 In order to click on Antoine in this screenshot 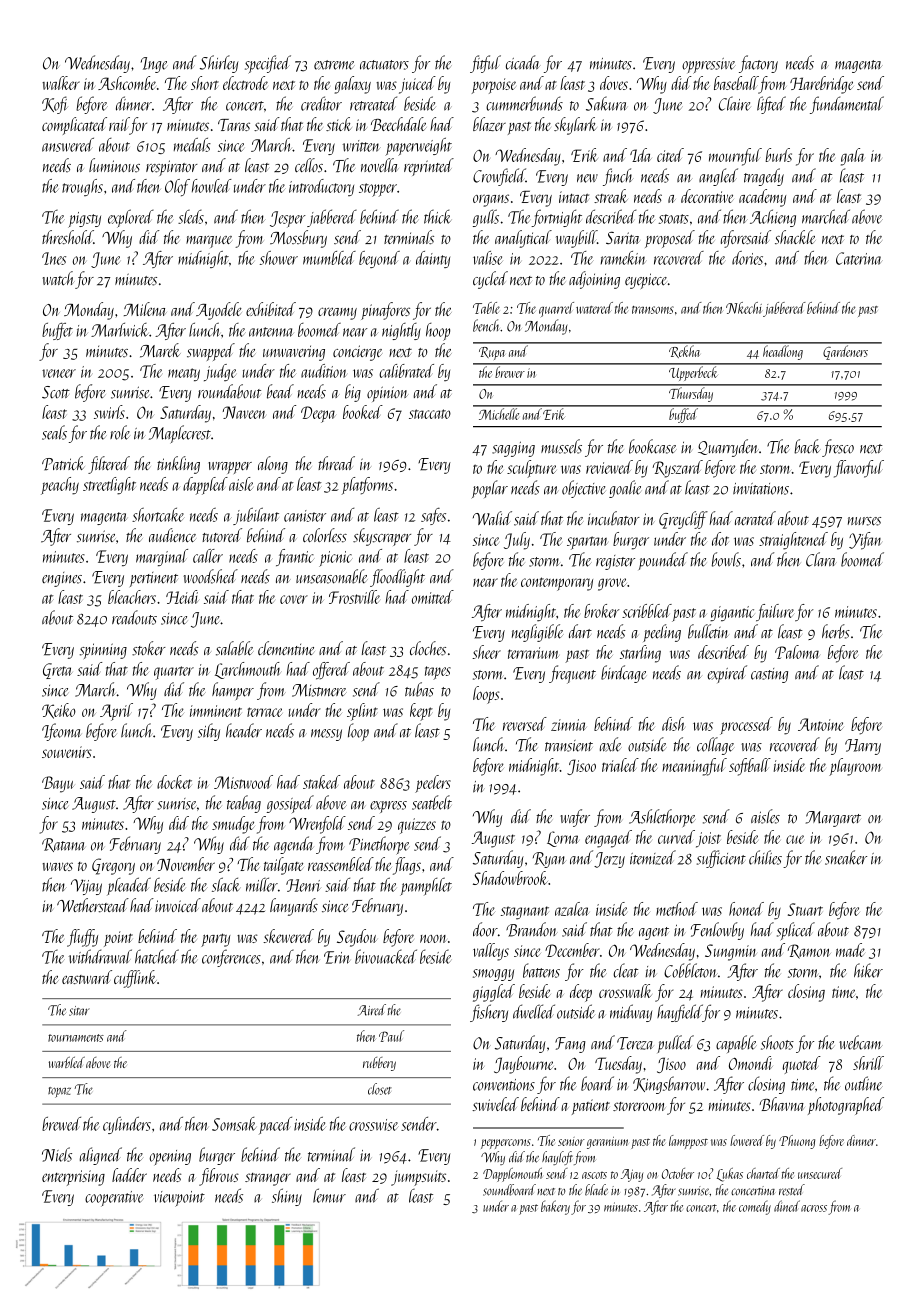, I will do `click(821, 724)`.
